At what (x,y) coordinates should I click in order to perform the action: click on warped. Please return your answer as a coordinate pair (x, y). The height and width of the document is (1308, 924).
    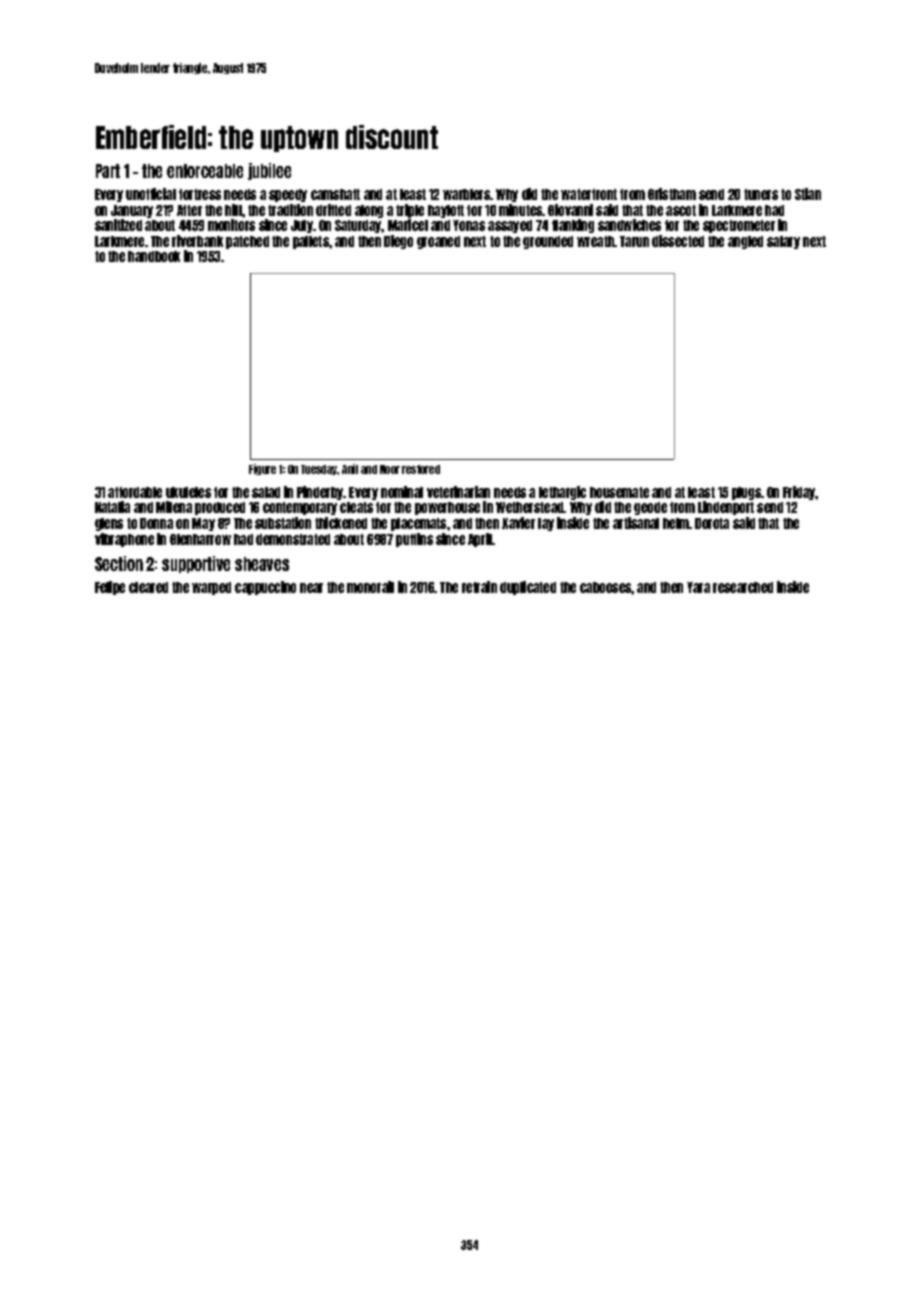
    Looking at the image, I should click on (211, 588).
